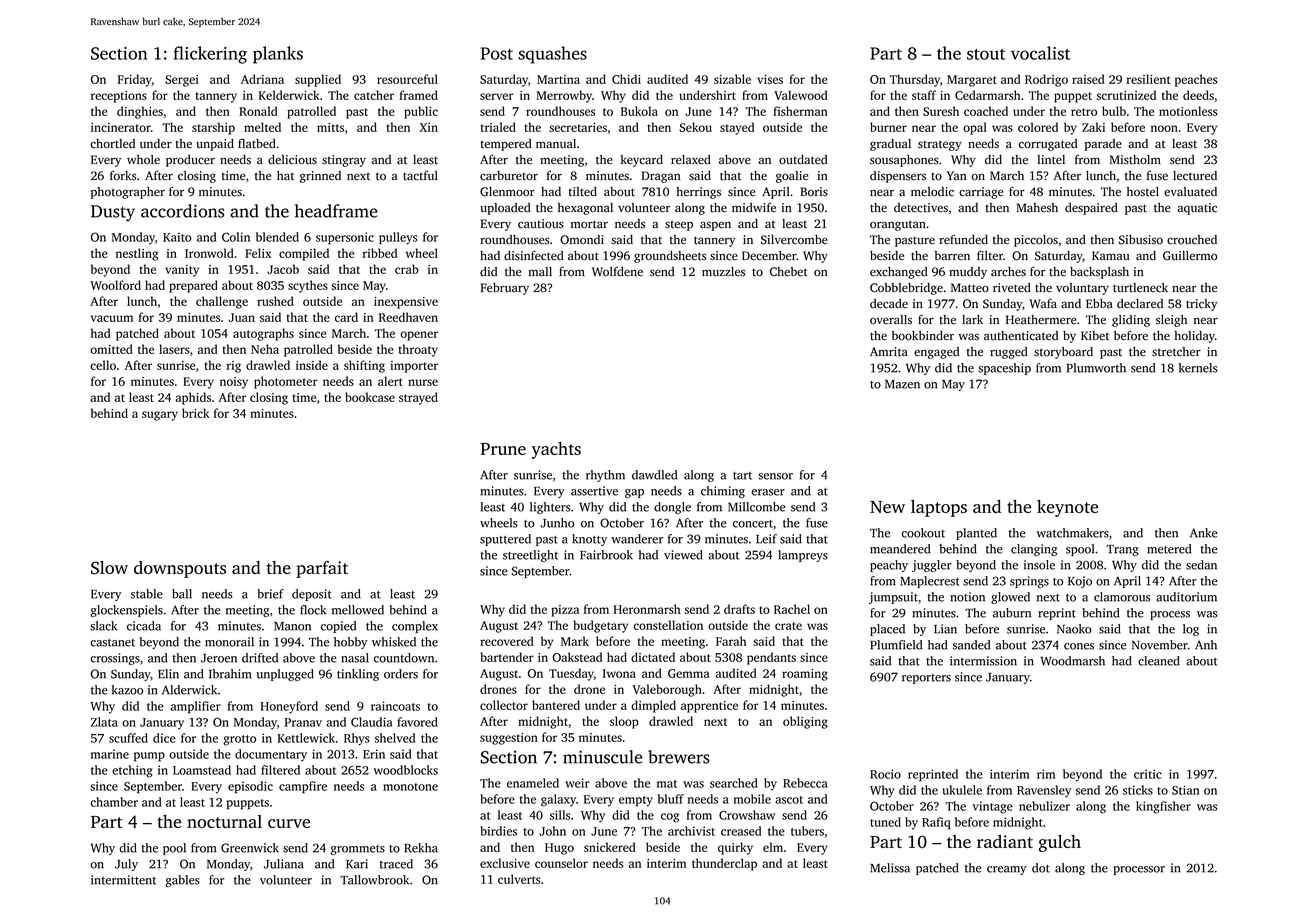 The height and width of the page is (924, 1308). I want to click on dawdled, so click(654, 475).
